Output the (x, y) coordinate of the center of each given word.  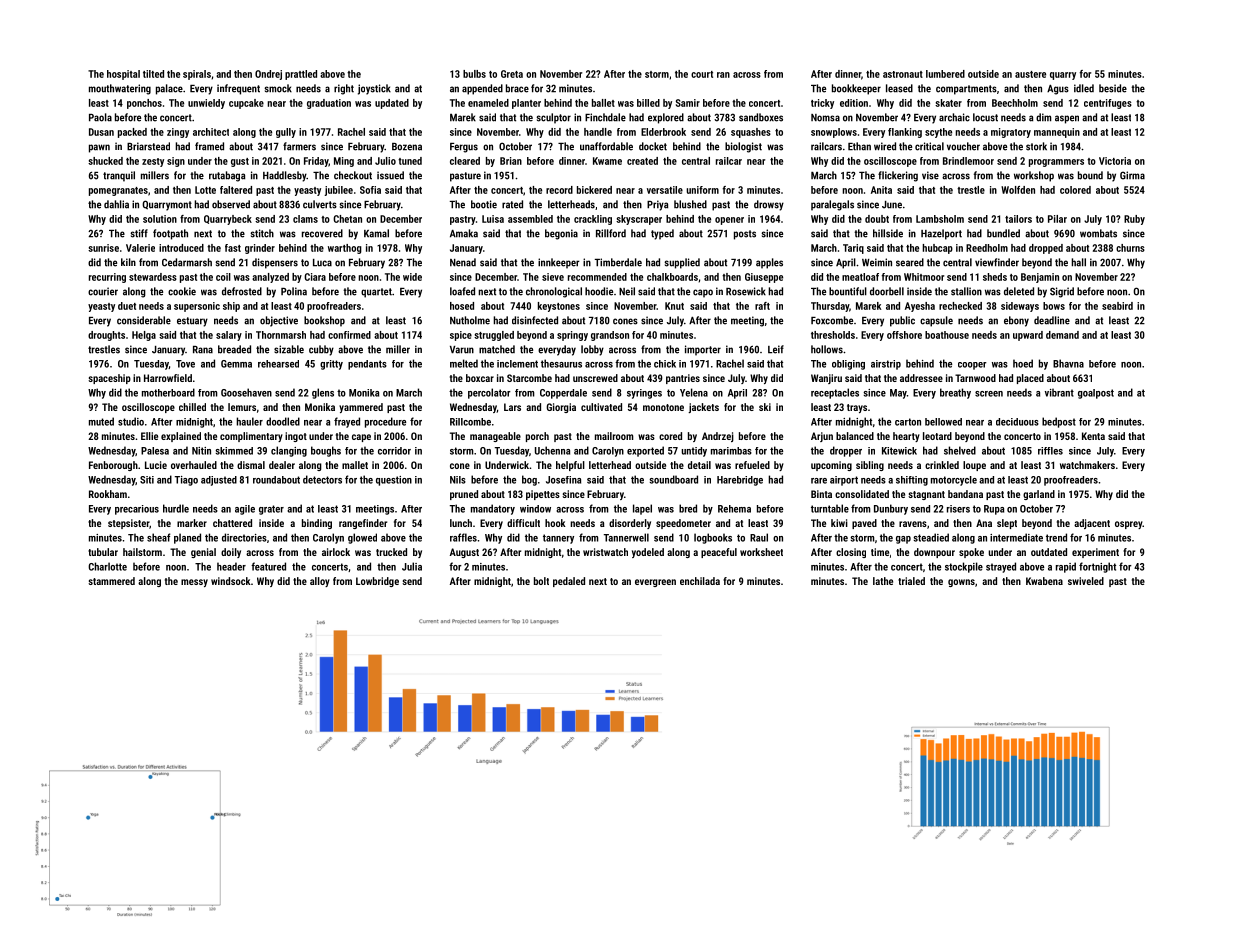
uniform (702, 190)
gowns (961, 583)
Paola (100, 117)
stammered (111, 581)
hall (1078, 262)
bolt (541, 581)
